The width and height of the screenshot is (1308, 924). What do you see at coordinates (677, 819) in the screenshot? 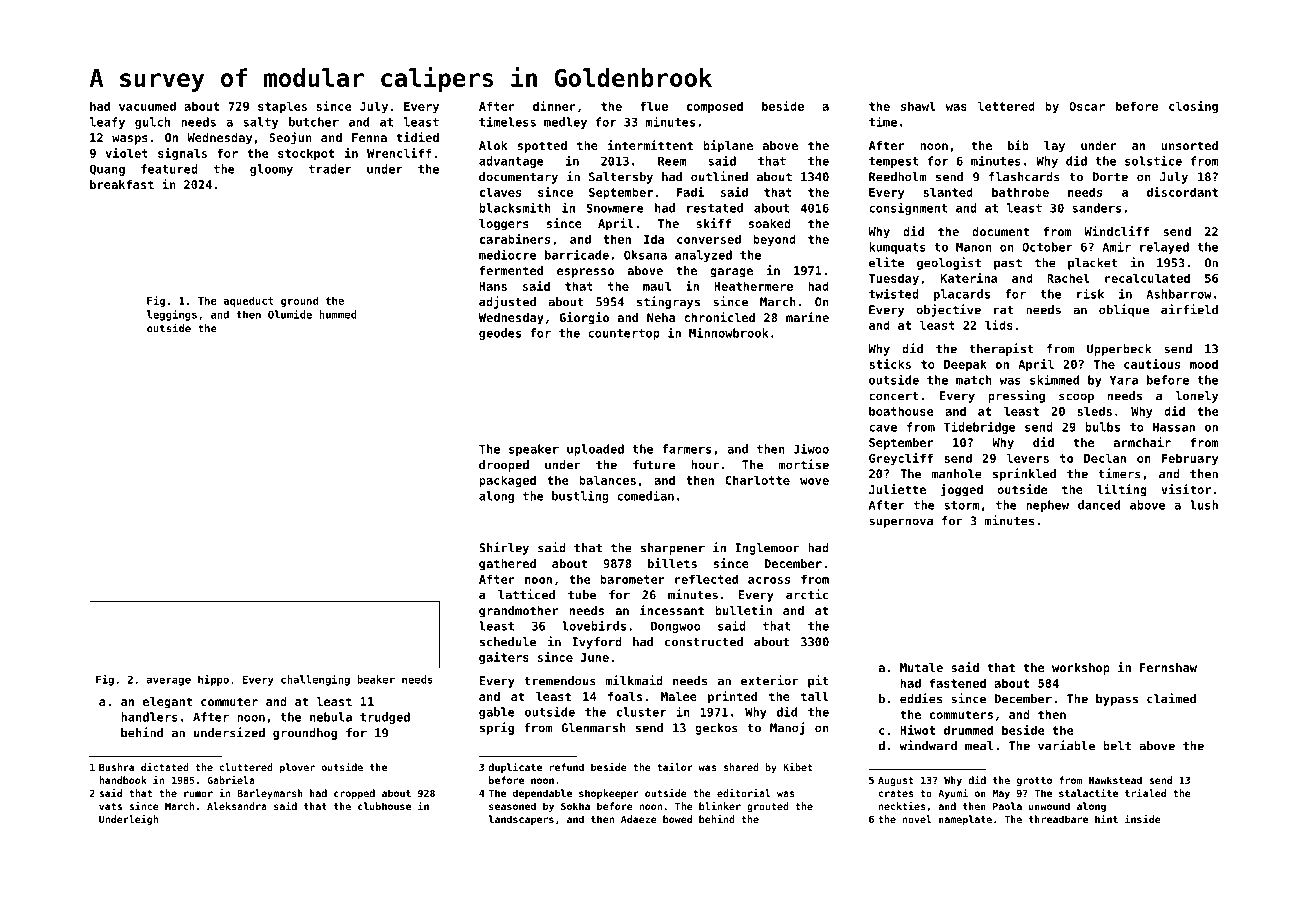
I see `bowed` at bounding box center [677, 819].
